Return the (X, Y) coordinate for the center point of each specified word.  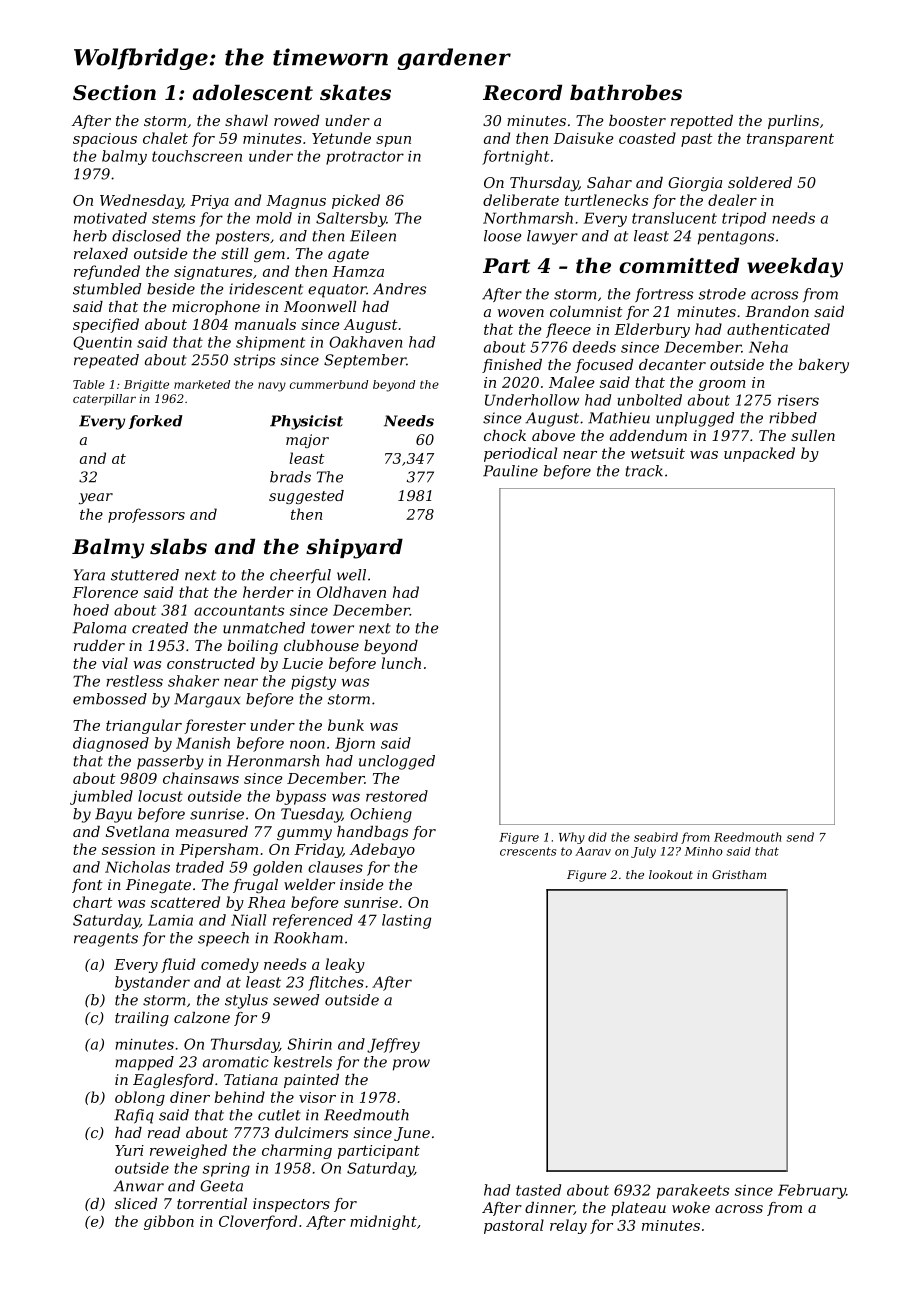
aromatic (236, 1062)
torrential (212, 1203)
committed (679, 265)
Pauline (510, 471)
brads (290, 477)
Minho (704, 851)
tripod (744, 219)
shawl (246, 120)
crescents (528, 851)
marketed (202, 384)
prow (411, 1065)
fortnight (515, 157)
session (128, 849)
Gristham (739, 874)
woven (521, 313)
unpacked (759, 454)
